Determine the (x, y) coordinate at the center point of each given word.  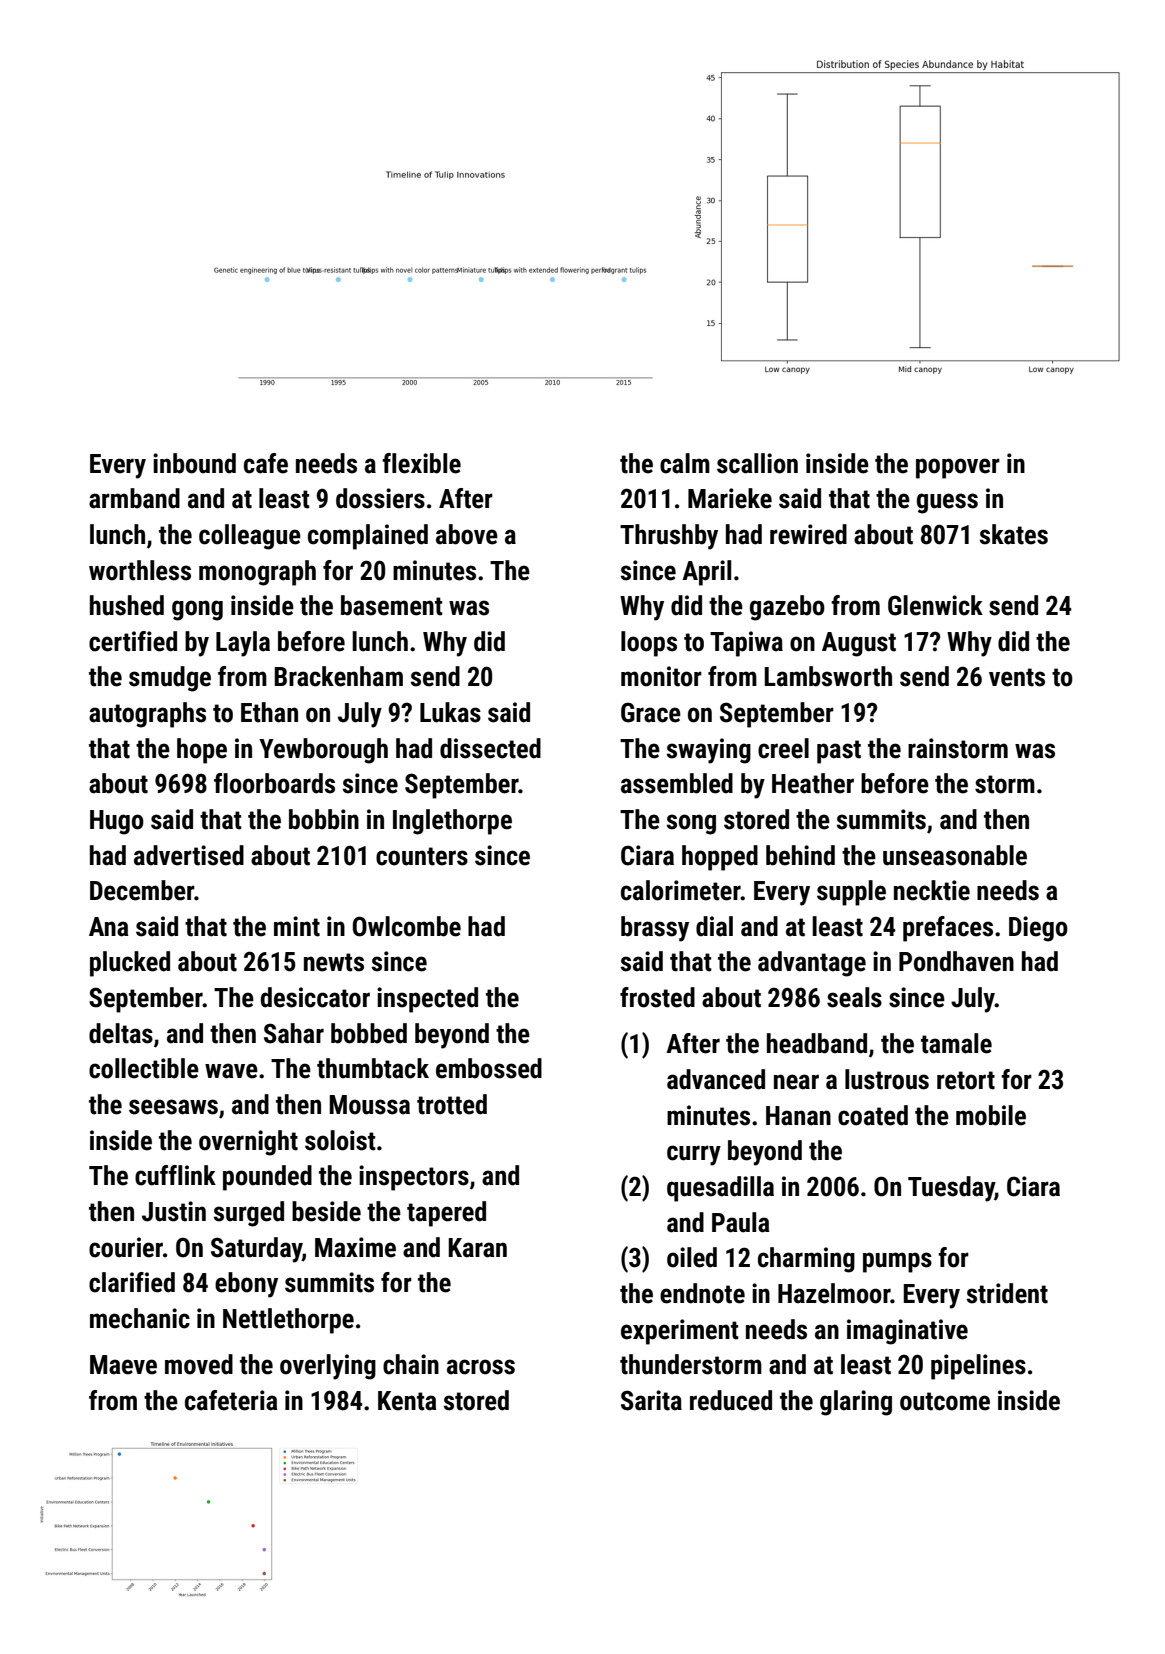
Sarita (651, 1400)
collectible (144, 1068)
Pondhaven (956, 961)
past (839, 752)
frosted (657, 997)
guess (947, 503)
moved (199, 1364)
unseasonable (955, 855)
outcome (945, 1401)
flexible (421, 463)
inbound (194, 463)
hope (202, 751)
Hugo (117, 822)
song (691, 824)
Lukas (450, 712)
